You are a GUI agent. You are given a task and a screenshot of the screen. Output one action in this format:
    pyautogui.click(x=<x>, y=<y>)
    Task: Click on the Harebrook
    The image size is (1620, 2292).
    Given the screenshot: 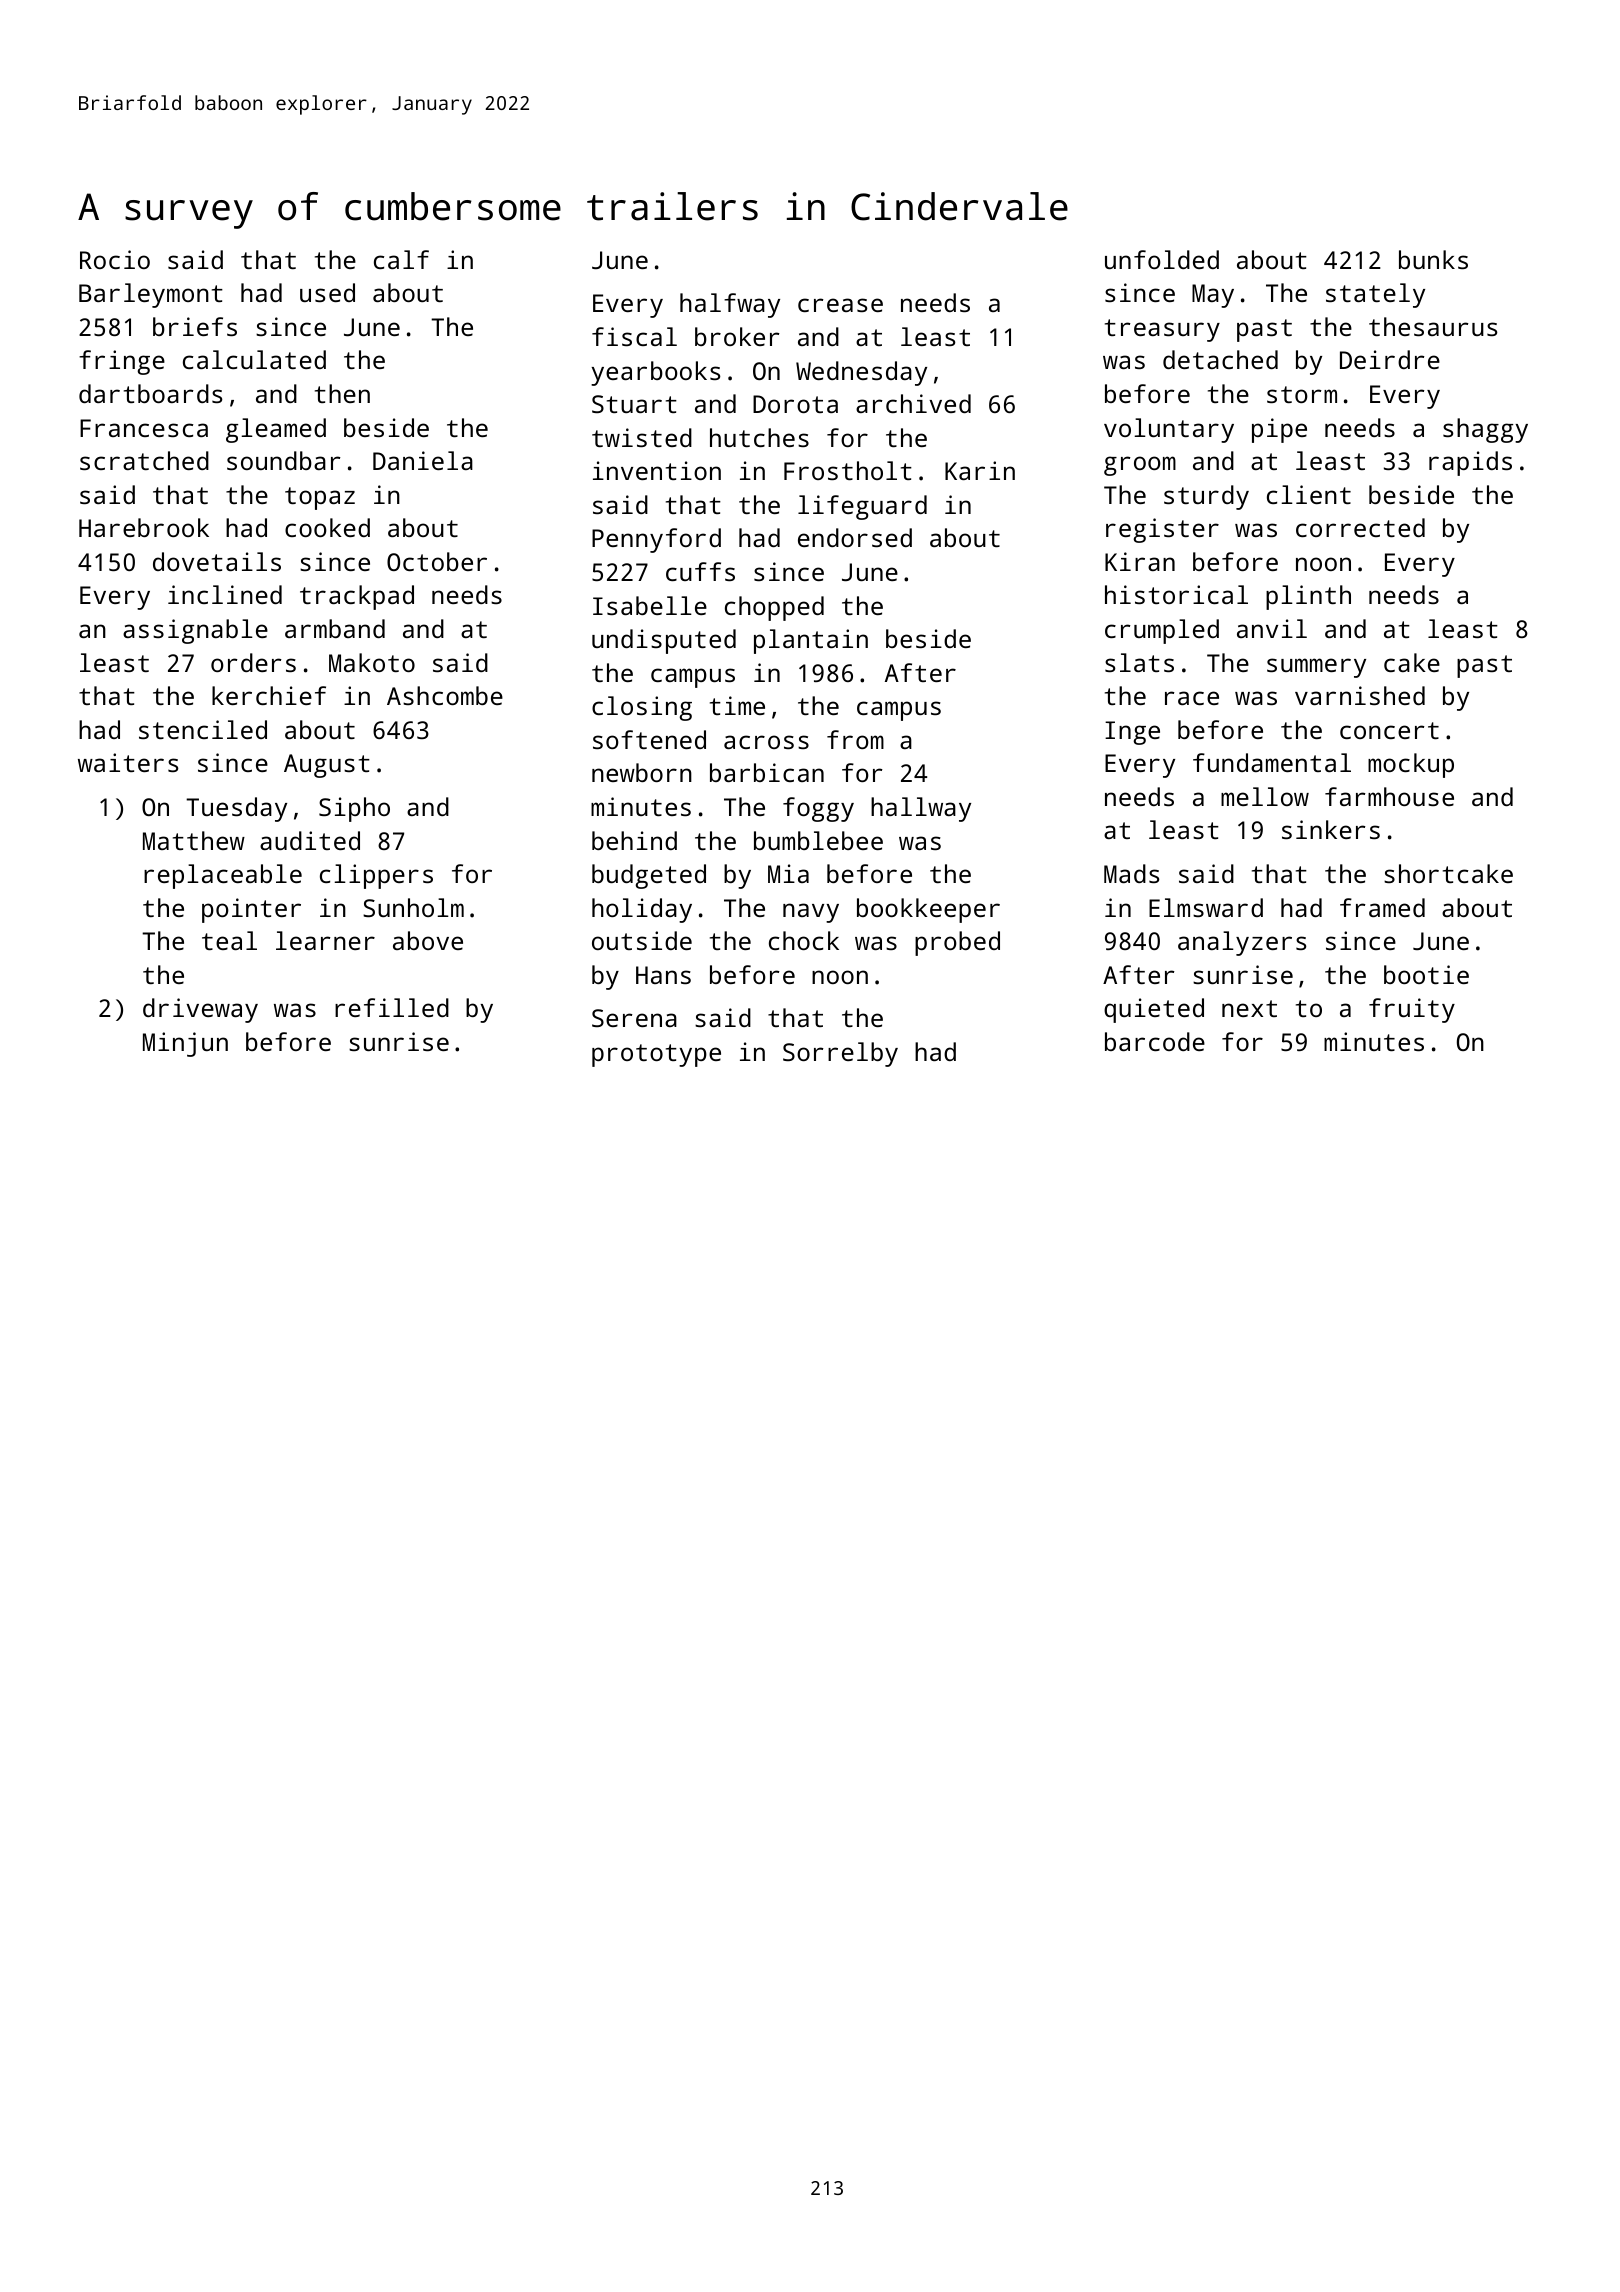 What is the action you would take?
    pyautogui.click(x=144, y=527)
